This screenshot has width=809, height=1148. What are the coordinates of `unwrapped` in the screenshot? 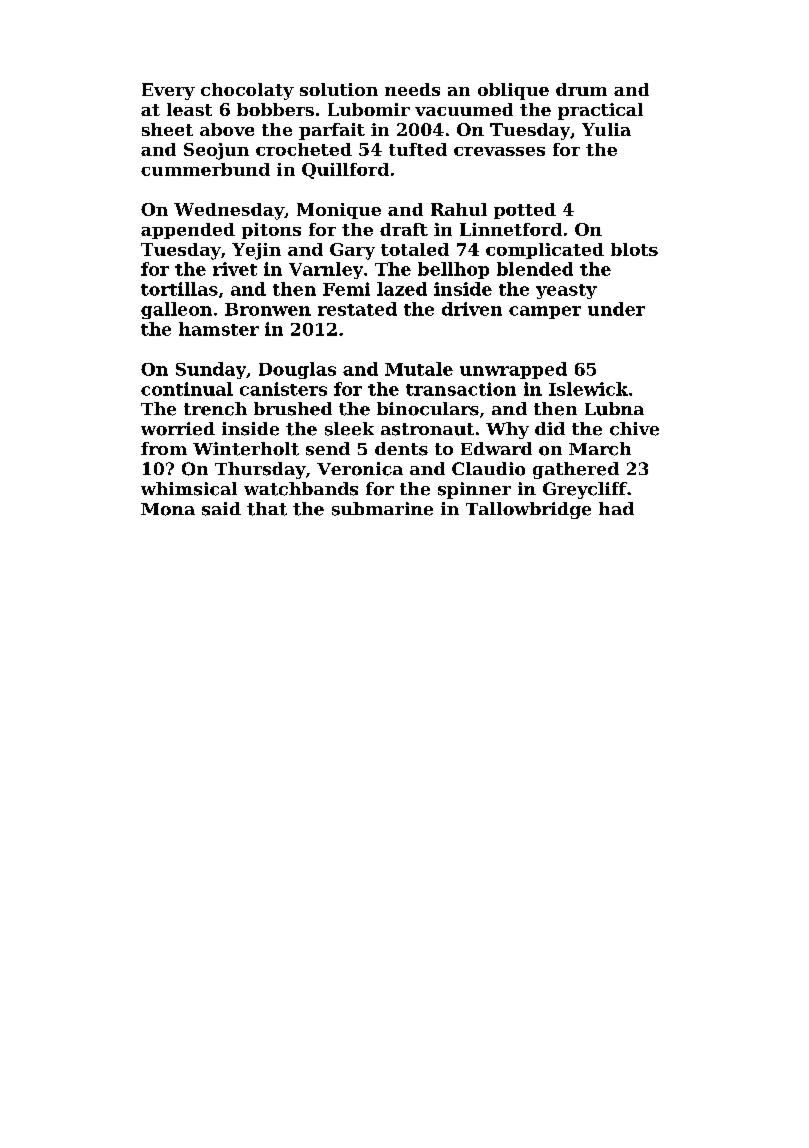 It's located at (513, 370).
